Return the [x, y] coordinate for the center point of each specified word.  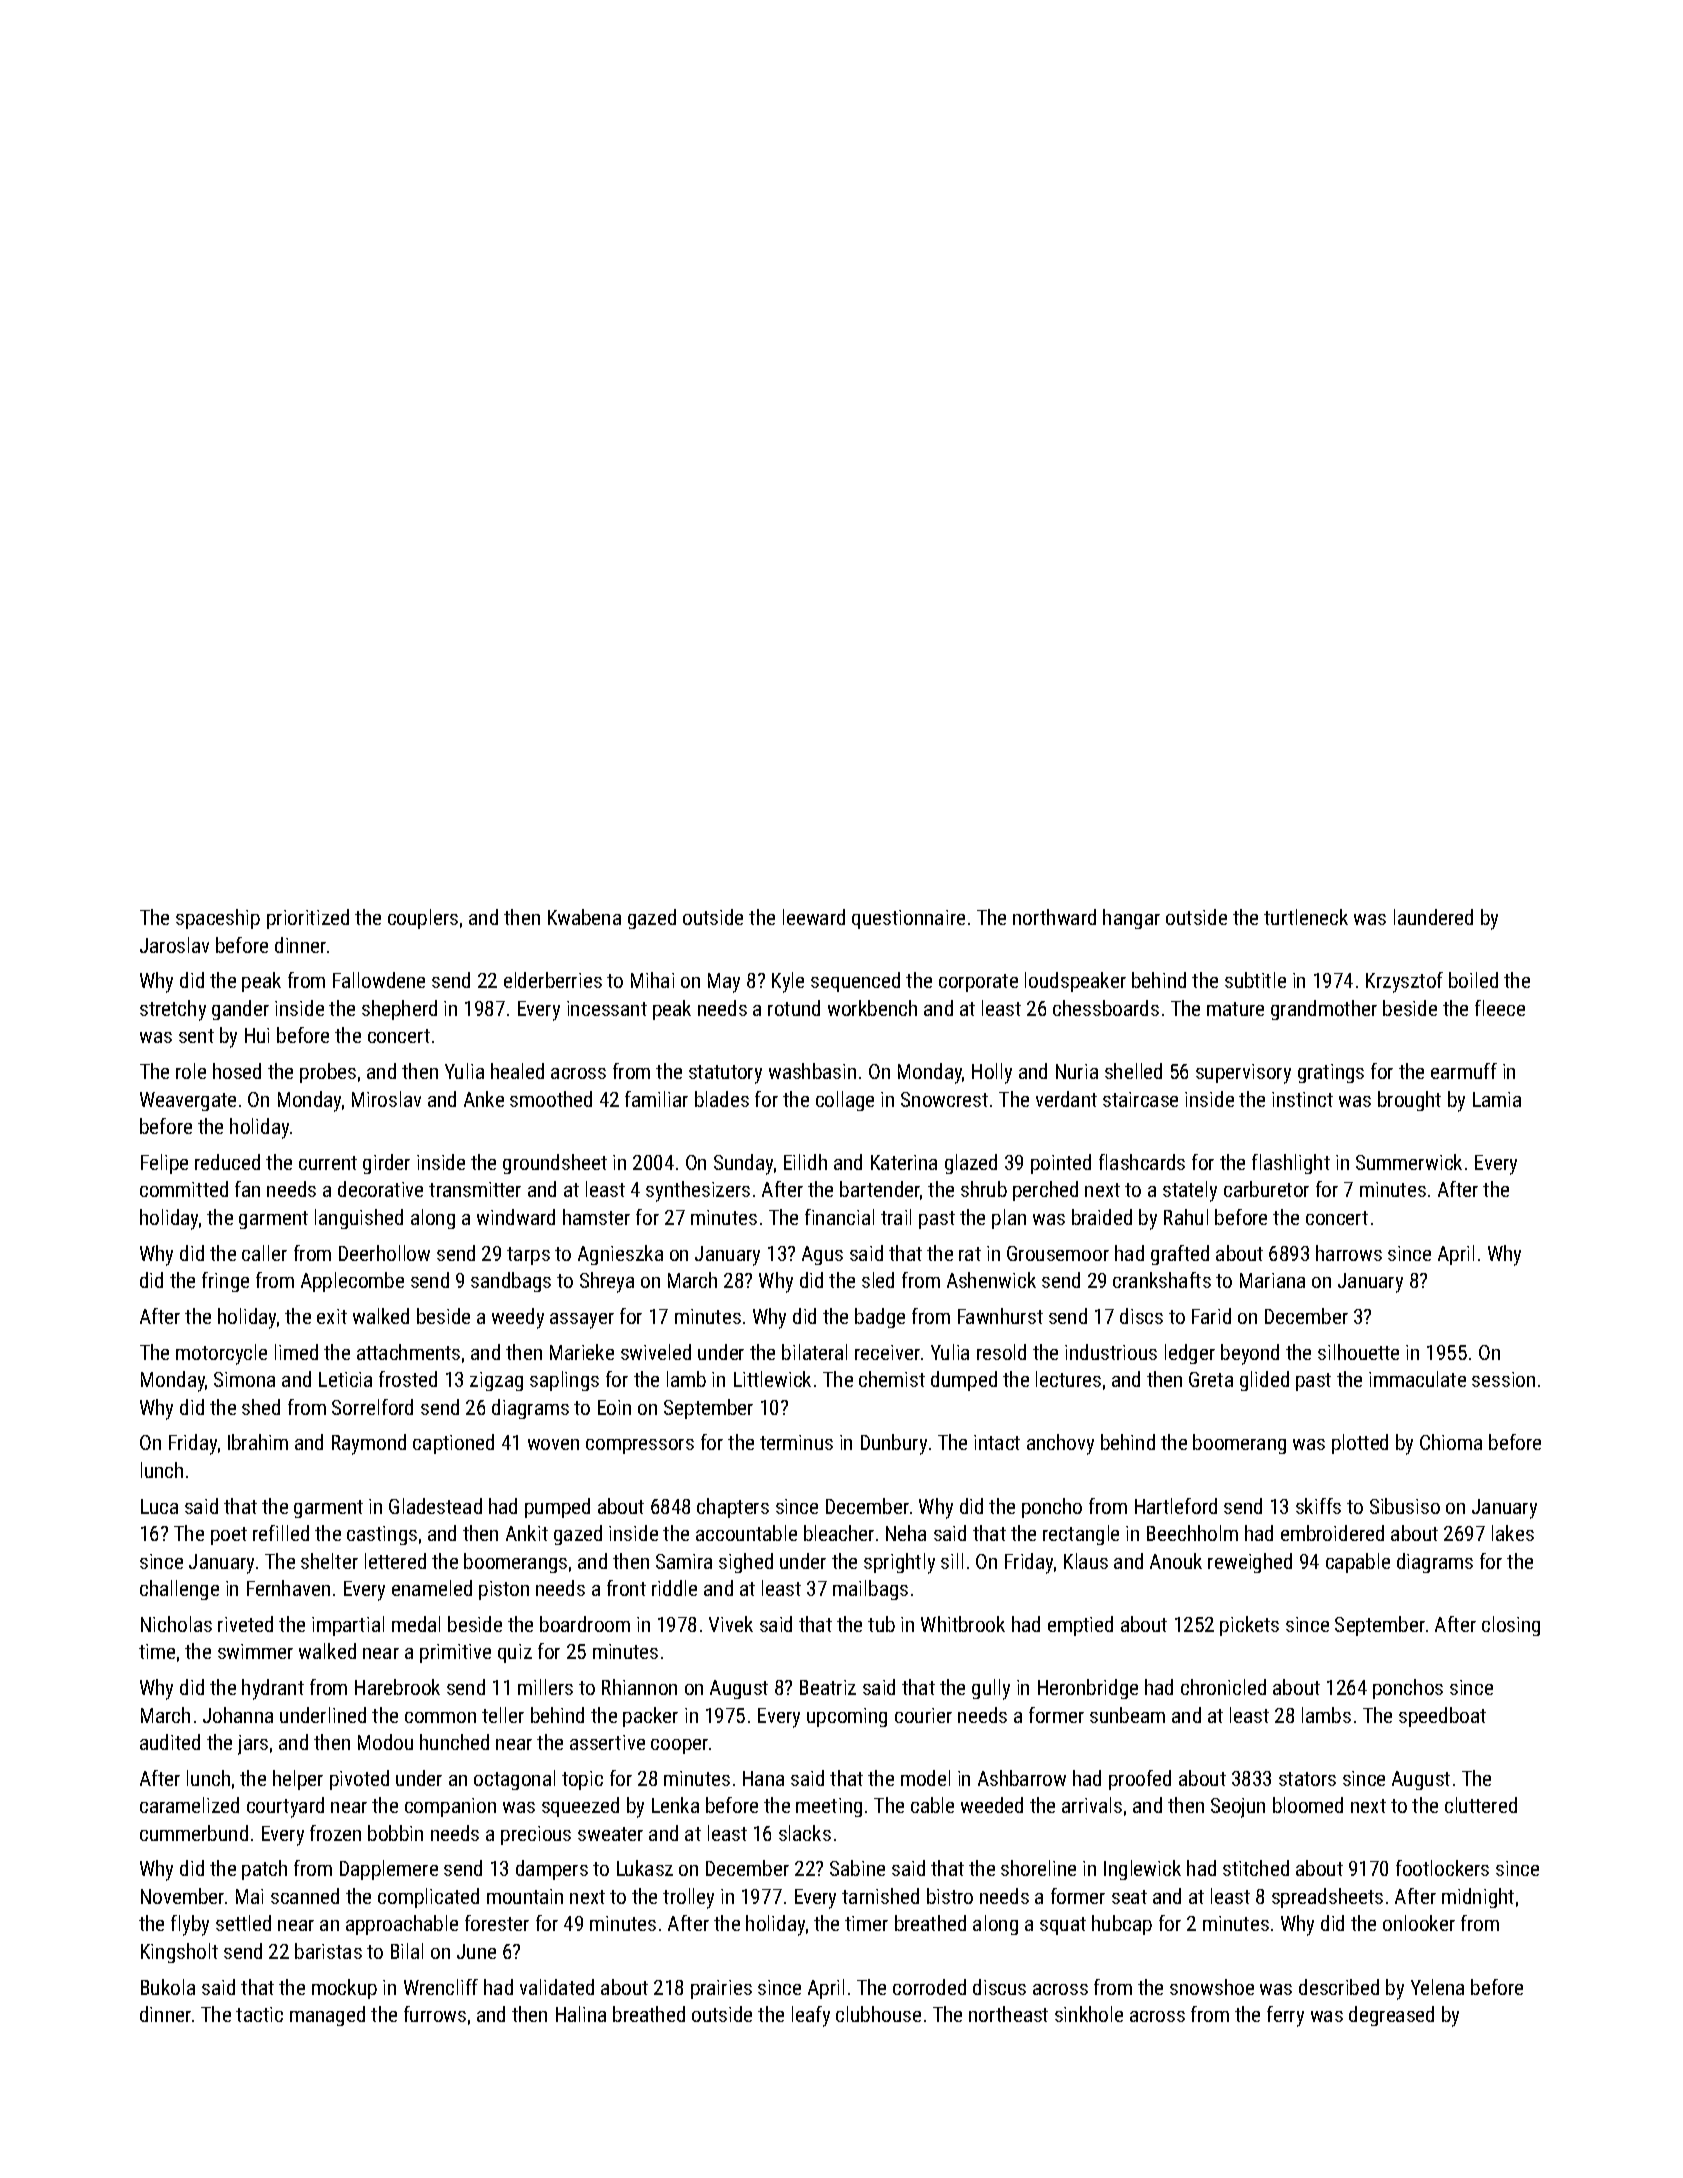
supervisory [1243, 1074]
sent [196, 1036]
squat [1063, 1926]
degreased [1391, 2016]
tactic [259, 2014]
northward [1054, 917]
